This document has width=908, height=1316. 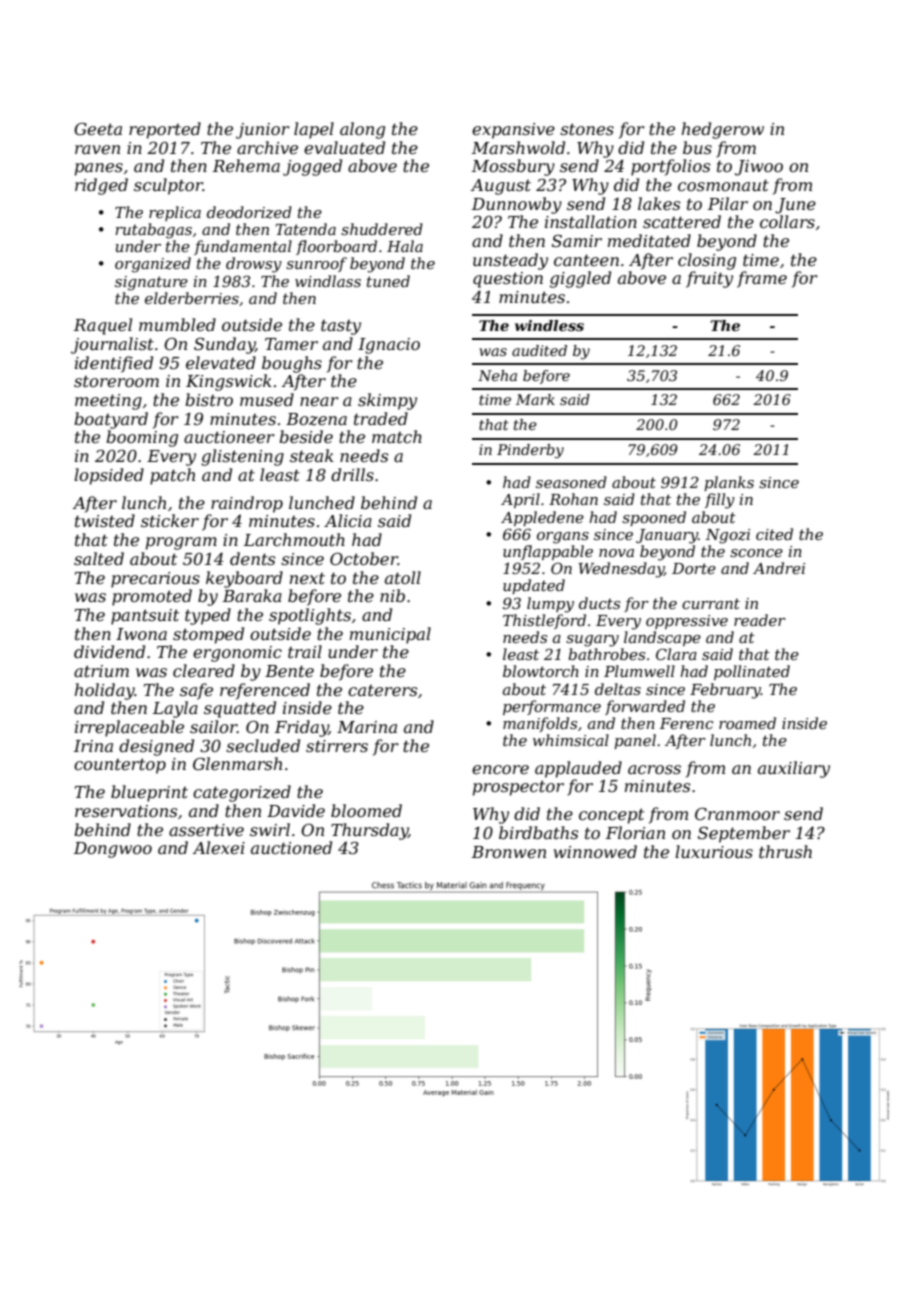 What do you see at coordinates (517, 205) in the document?
I see `Dunnowby` at bounding box center [517, 205].
